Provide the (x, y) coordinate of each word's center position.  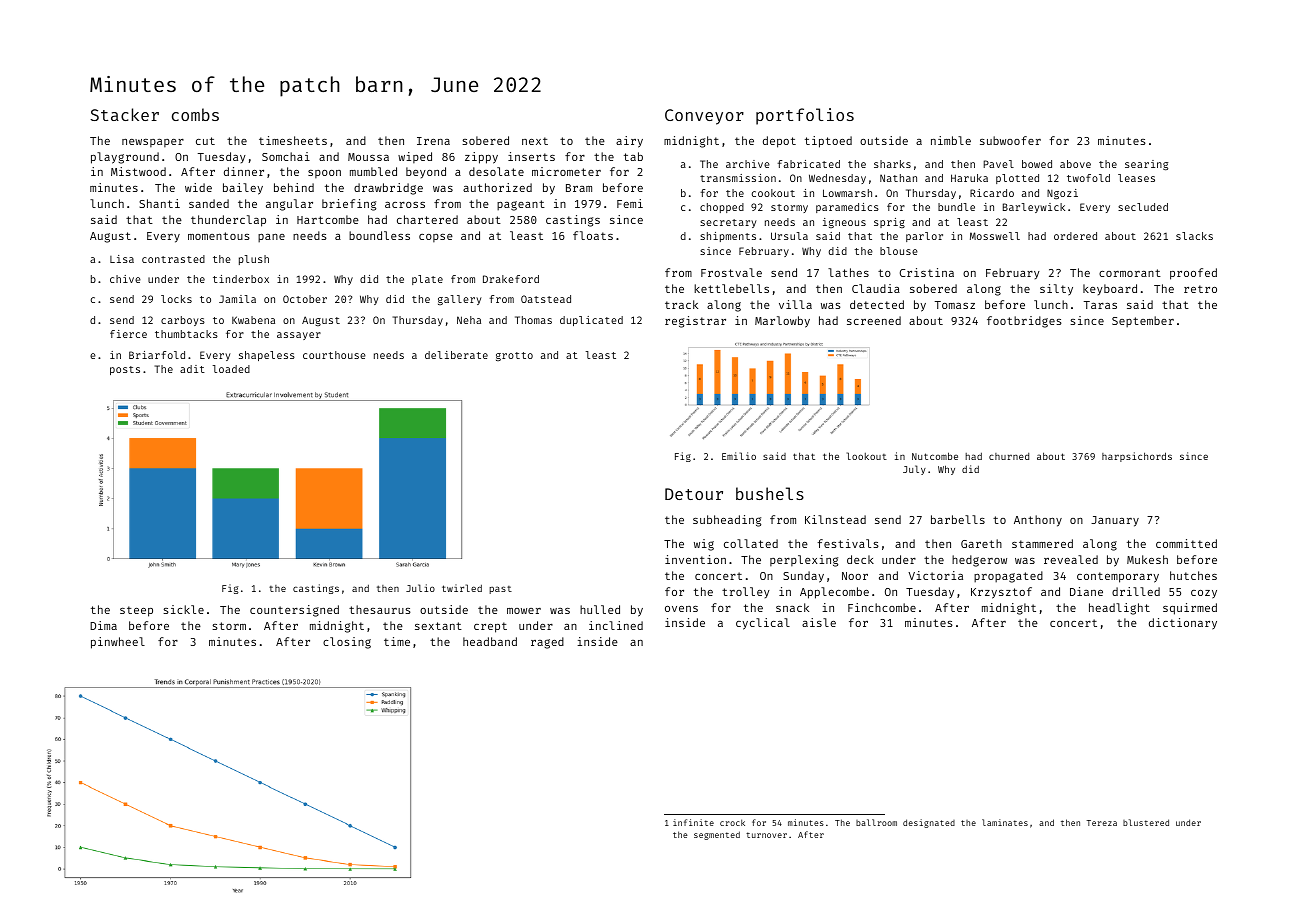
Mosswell (995, 236)
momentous (219, 236)
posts (125, 370)
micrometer (566, 171)
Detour (694, 494)
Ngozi (1062, 194)
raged (547, 643)
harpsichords (1137, 457)
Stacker (124, 114)
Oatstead (546, 299)
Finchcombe (882, 607)
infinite (693, 822)
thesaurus (380, 609)
